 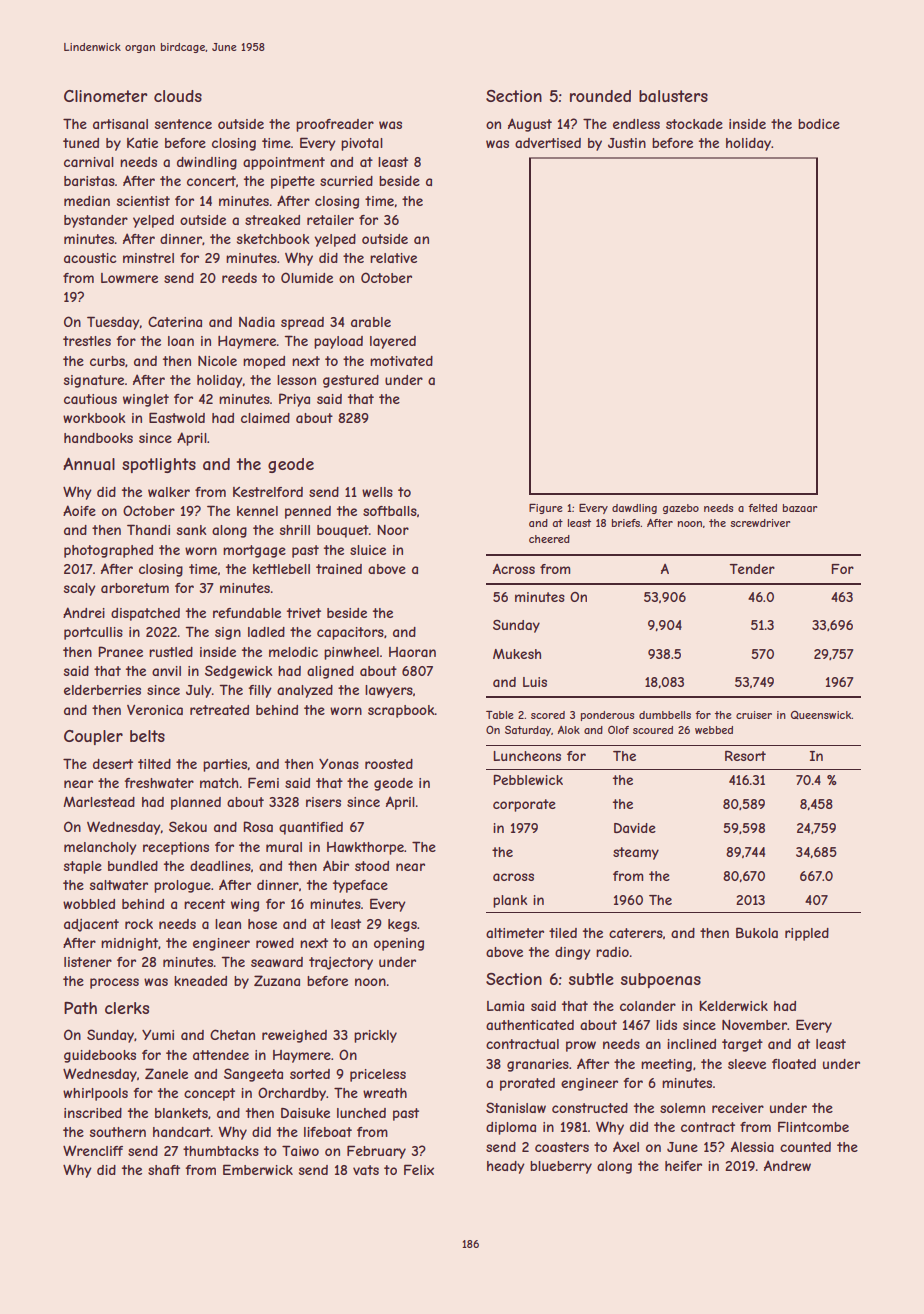 What do you see at coordinates (661, 980) in the document?
I see `subpoenas` at bounding box center [661, 980].
